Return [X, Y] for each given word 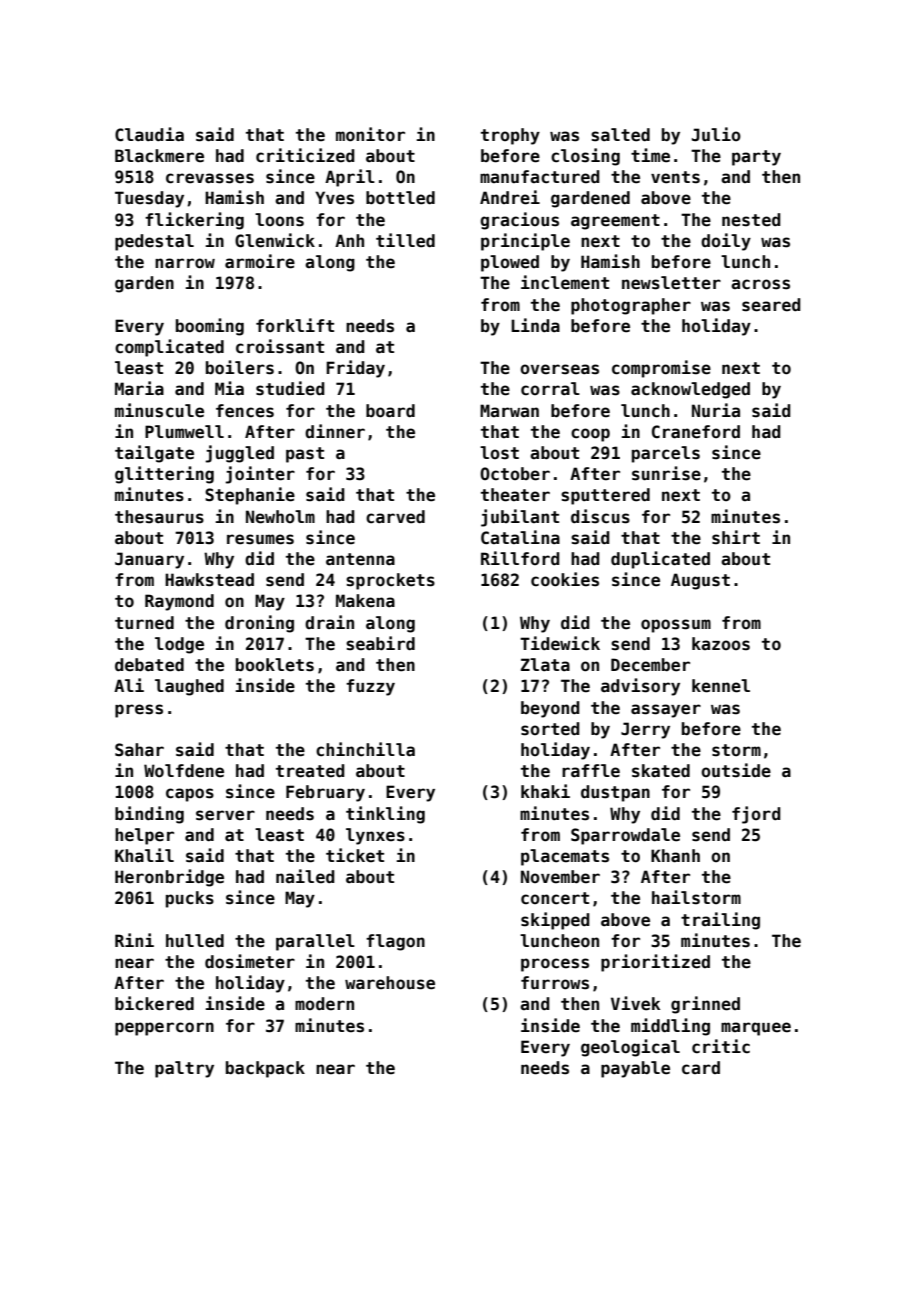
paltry [184, 1069]
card [701, 1068]
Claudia [149, 134]
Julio [716, 134]
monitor [370, 134]
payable [635, 1069]
